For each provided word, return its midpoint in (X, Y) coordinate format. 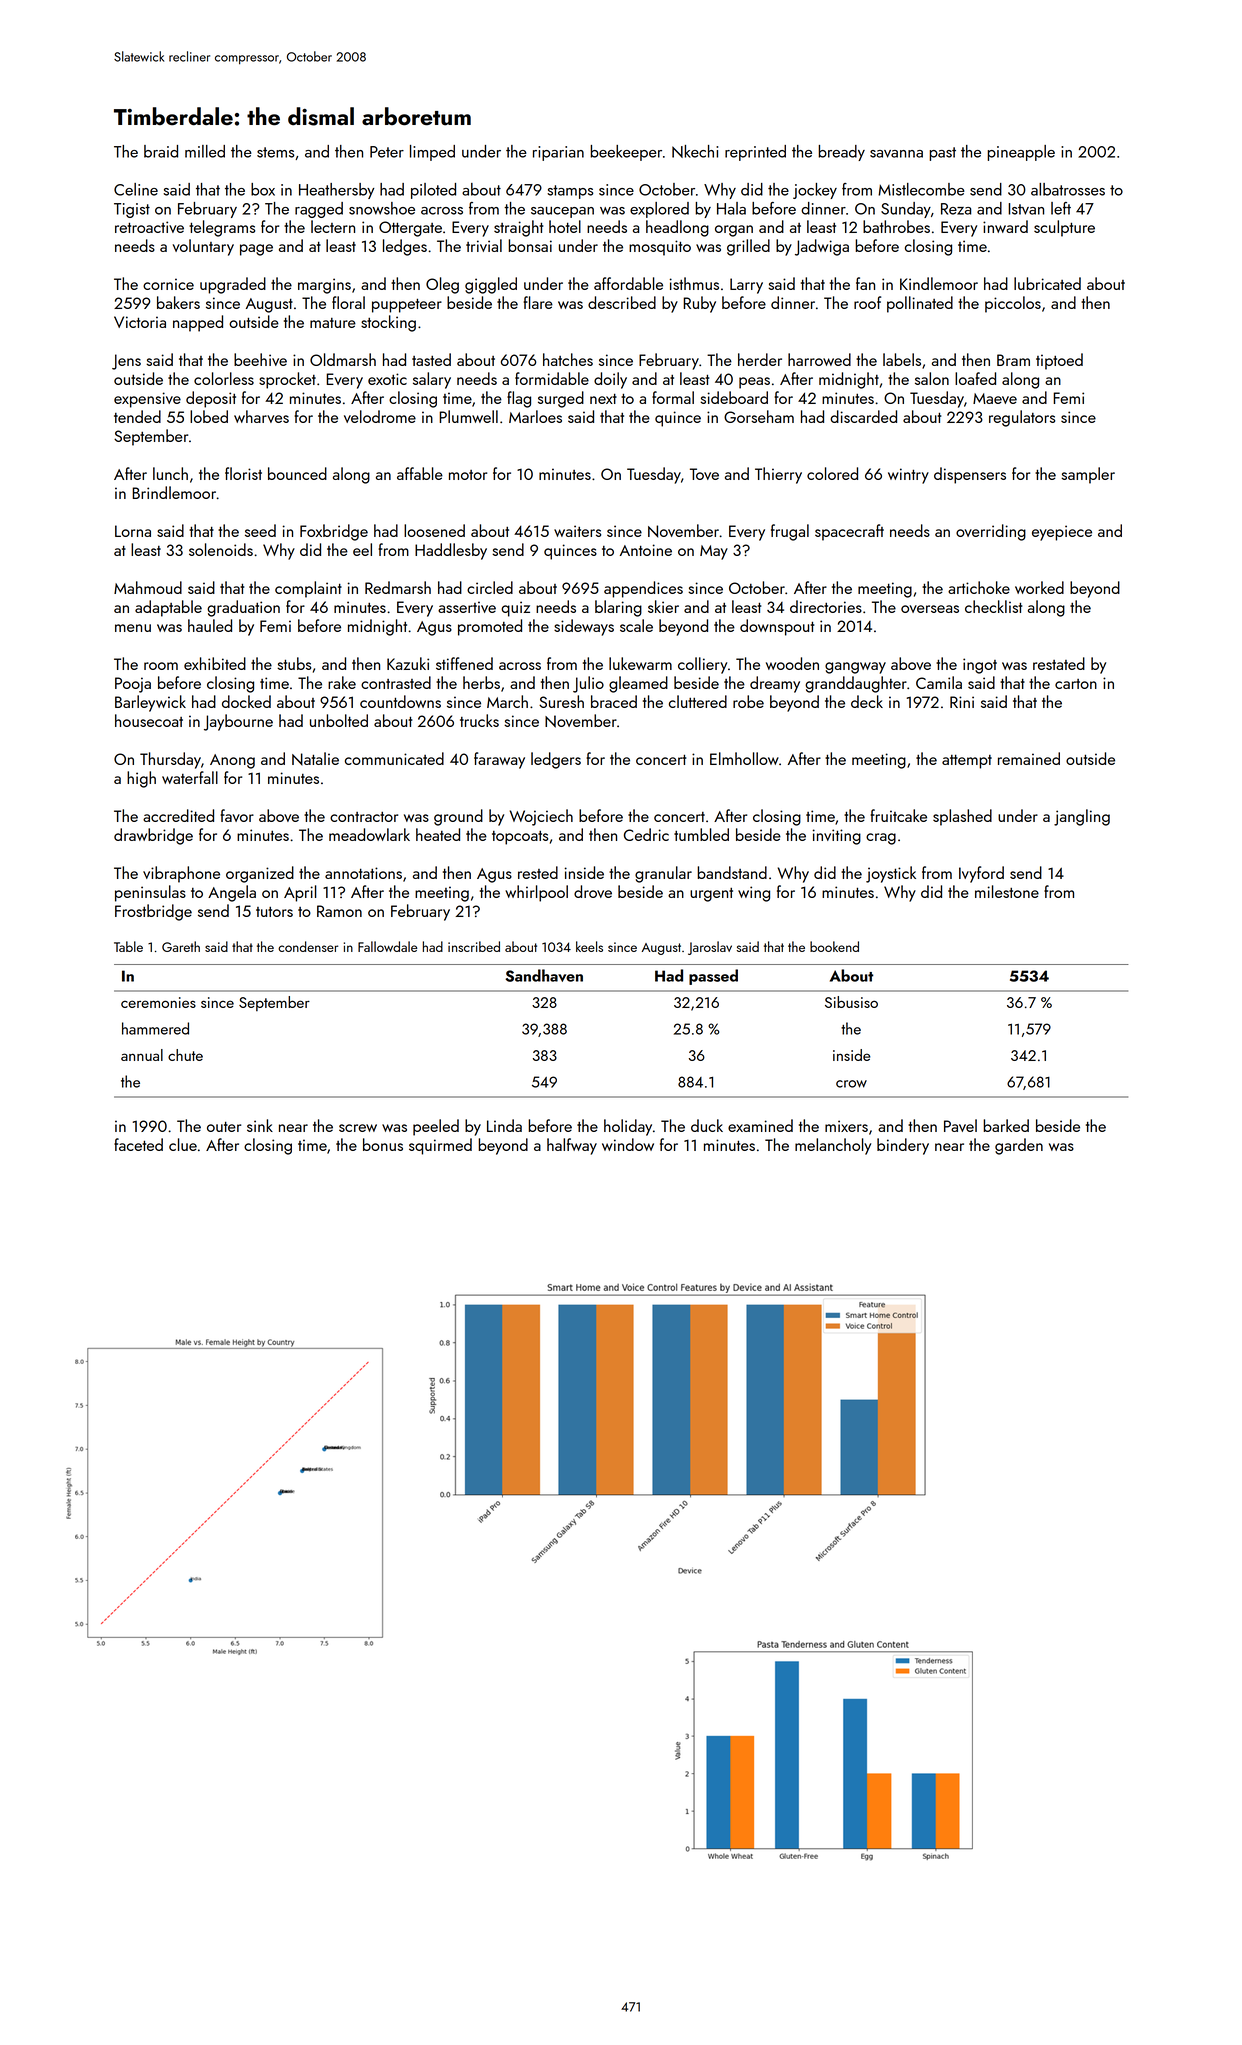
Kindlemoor (939, 283)
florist (243, 473)
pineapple (1021, 153)
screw (358, 1128)
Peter (387, 152)
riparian (558, 153)
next (603, 399)
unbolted (339, 720)
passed (713, 977)
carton (1076, 684)
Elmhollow (744, 758)
